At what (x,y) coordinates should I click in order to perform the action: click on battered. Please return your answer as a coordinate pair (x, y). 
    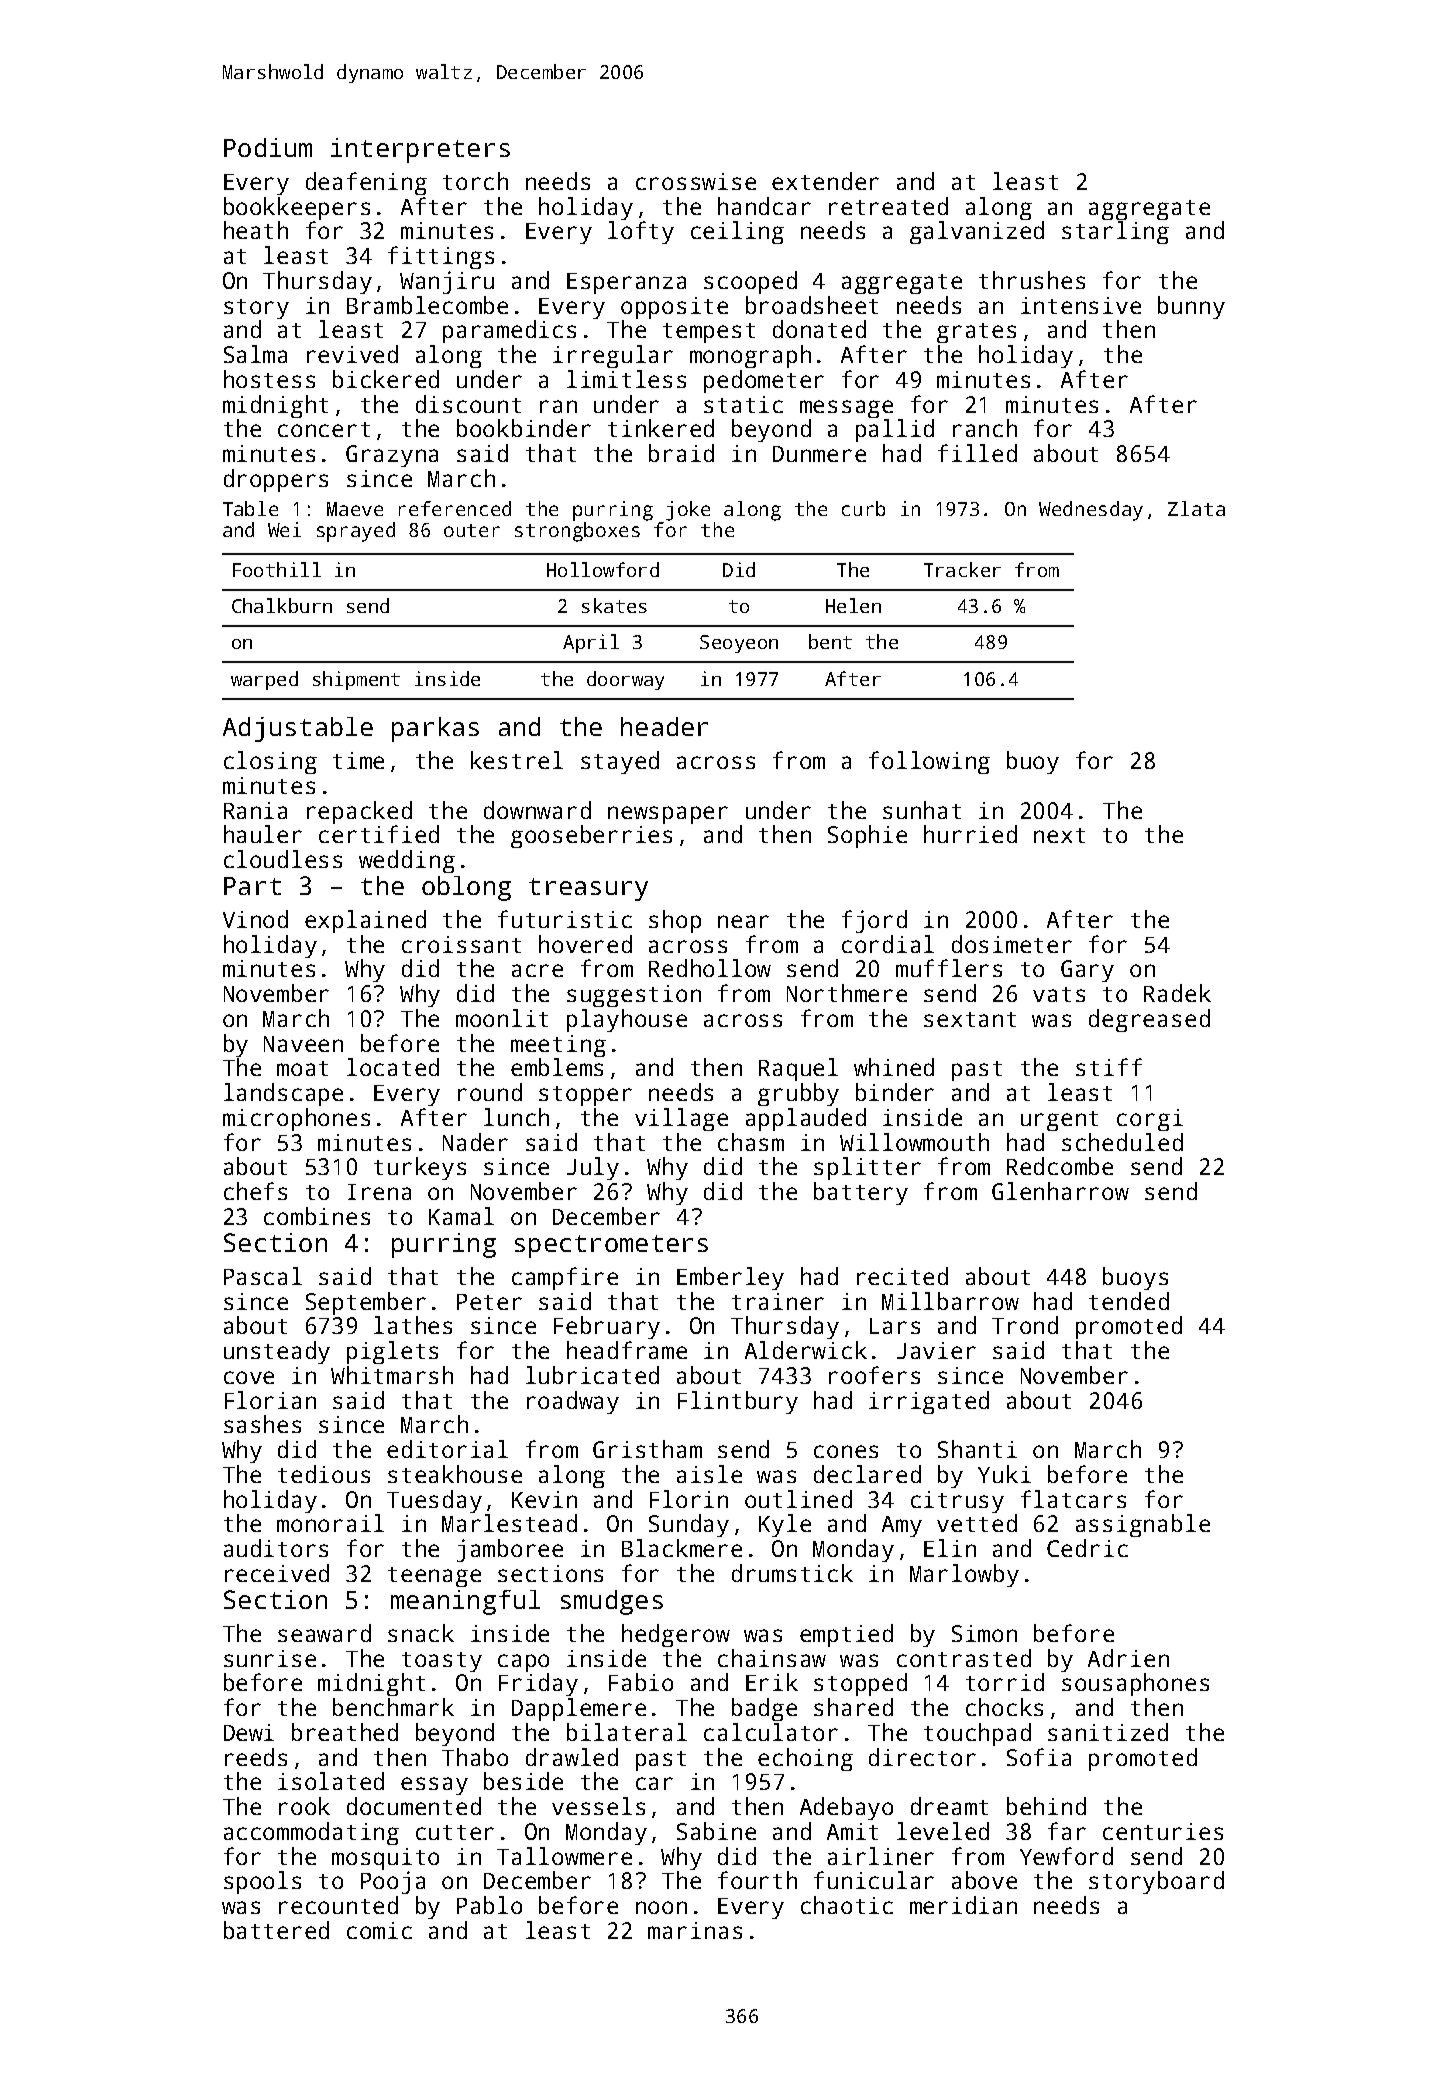
    Looking at the image, I should click on (276, 1930).
